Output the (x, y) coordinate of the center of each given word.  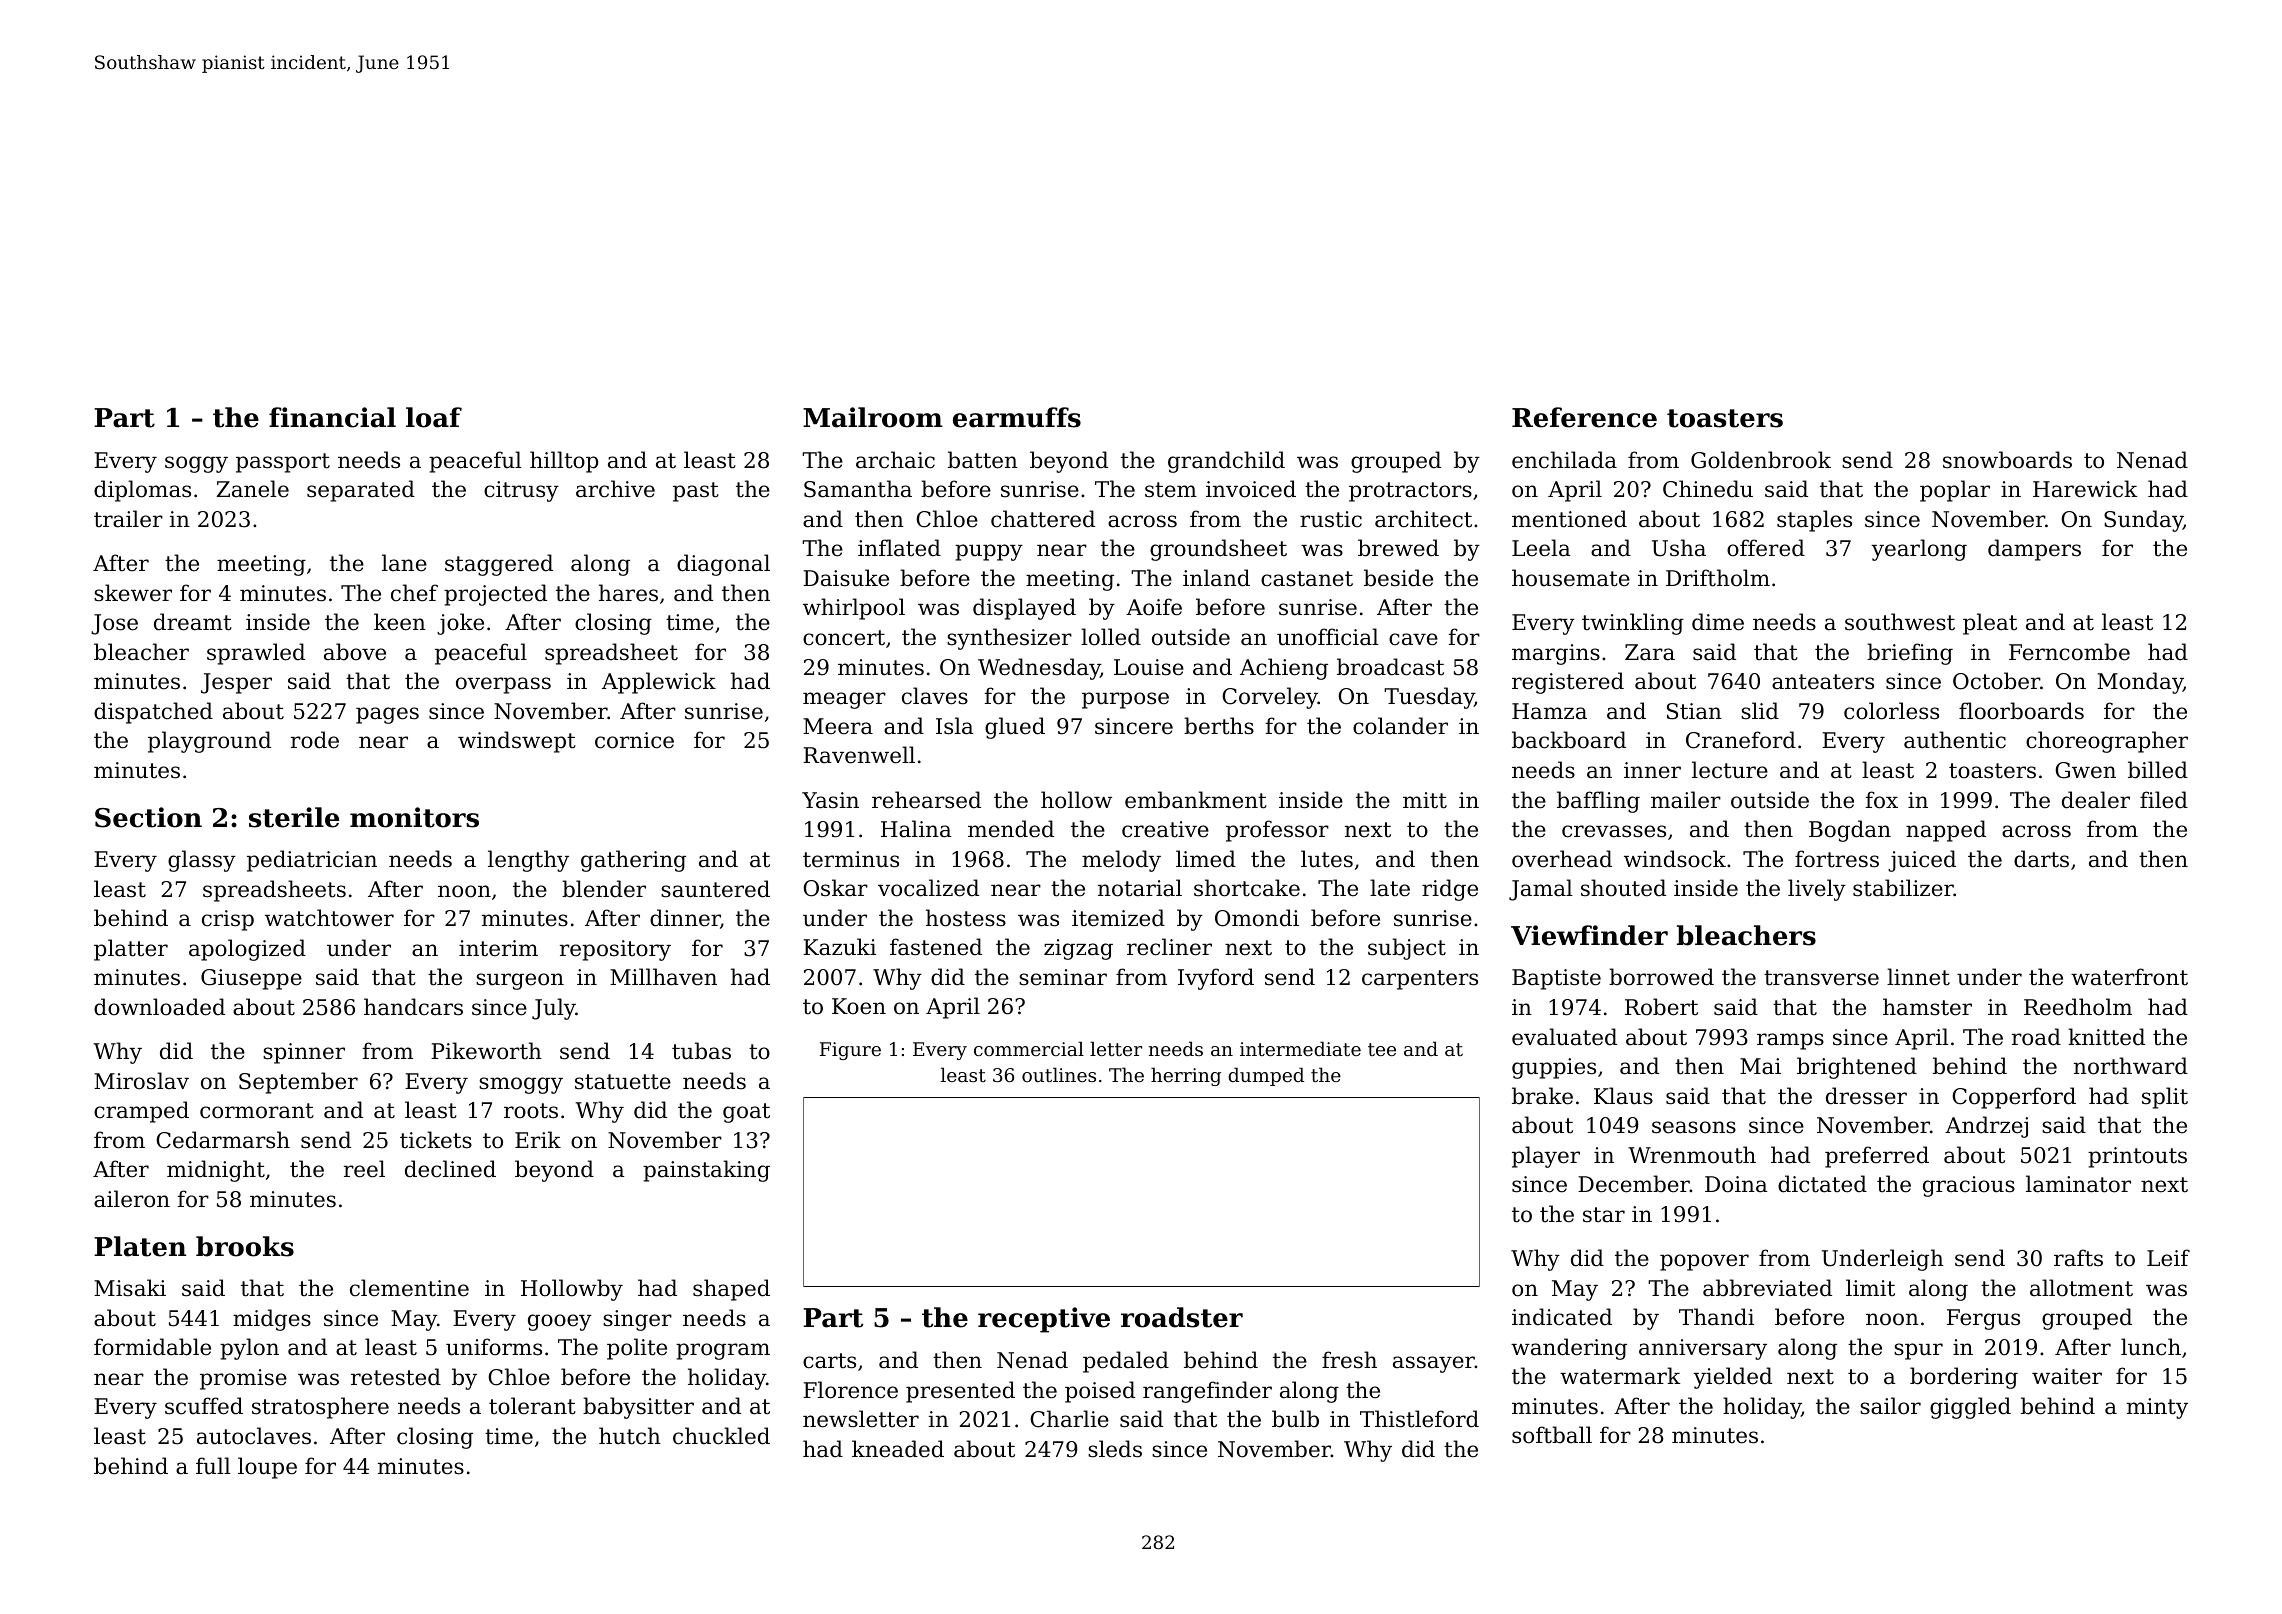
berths (1219, 726)
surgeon (520, 981)
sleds (1115, 1449)
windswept (517, 742)
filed (2164, 800)
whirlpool (854, 609)
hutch (630, 1436)
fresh (1349, 1360)
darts (2041, 859)
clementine (409, 1288)
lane (404, 563)
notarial (1140, 888)
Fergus (1983, 1319)
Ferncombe (2069, 652)
